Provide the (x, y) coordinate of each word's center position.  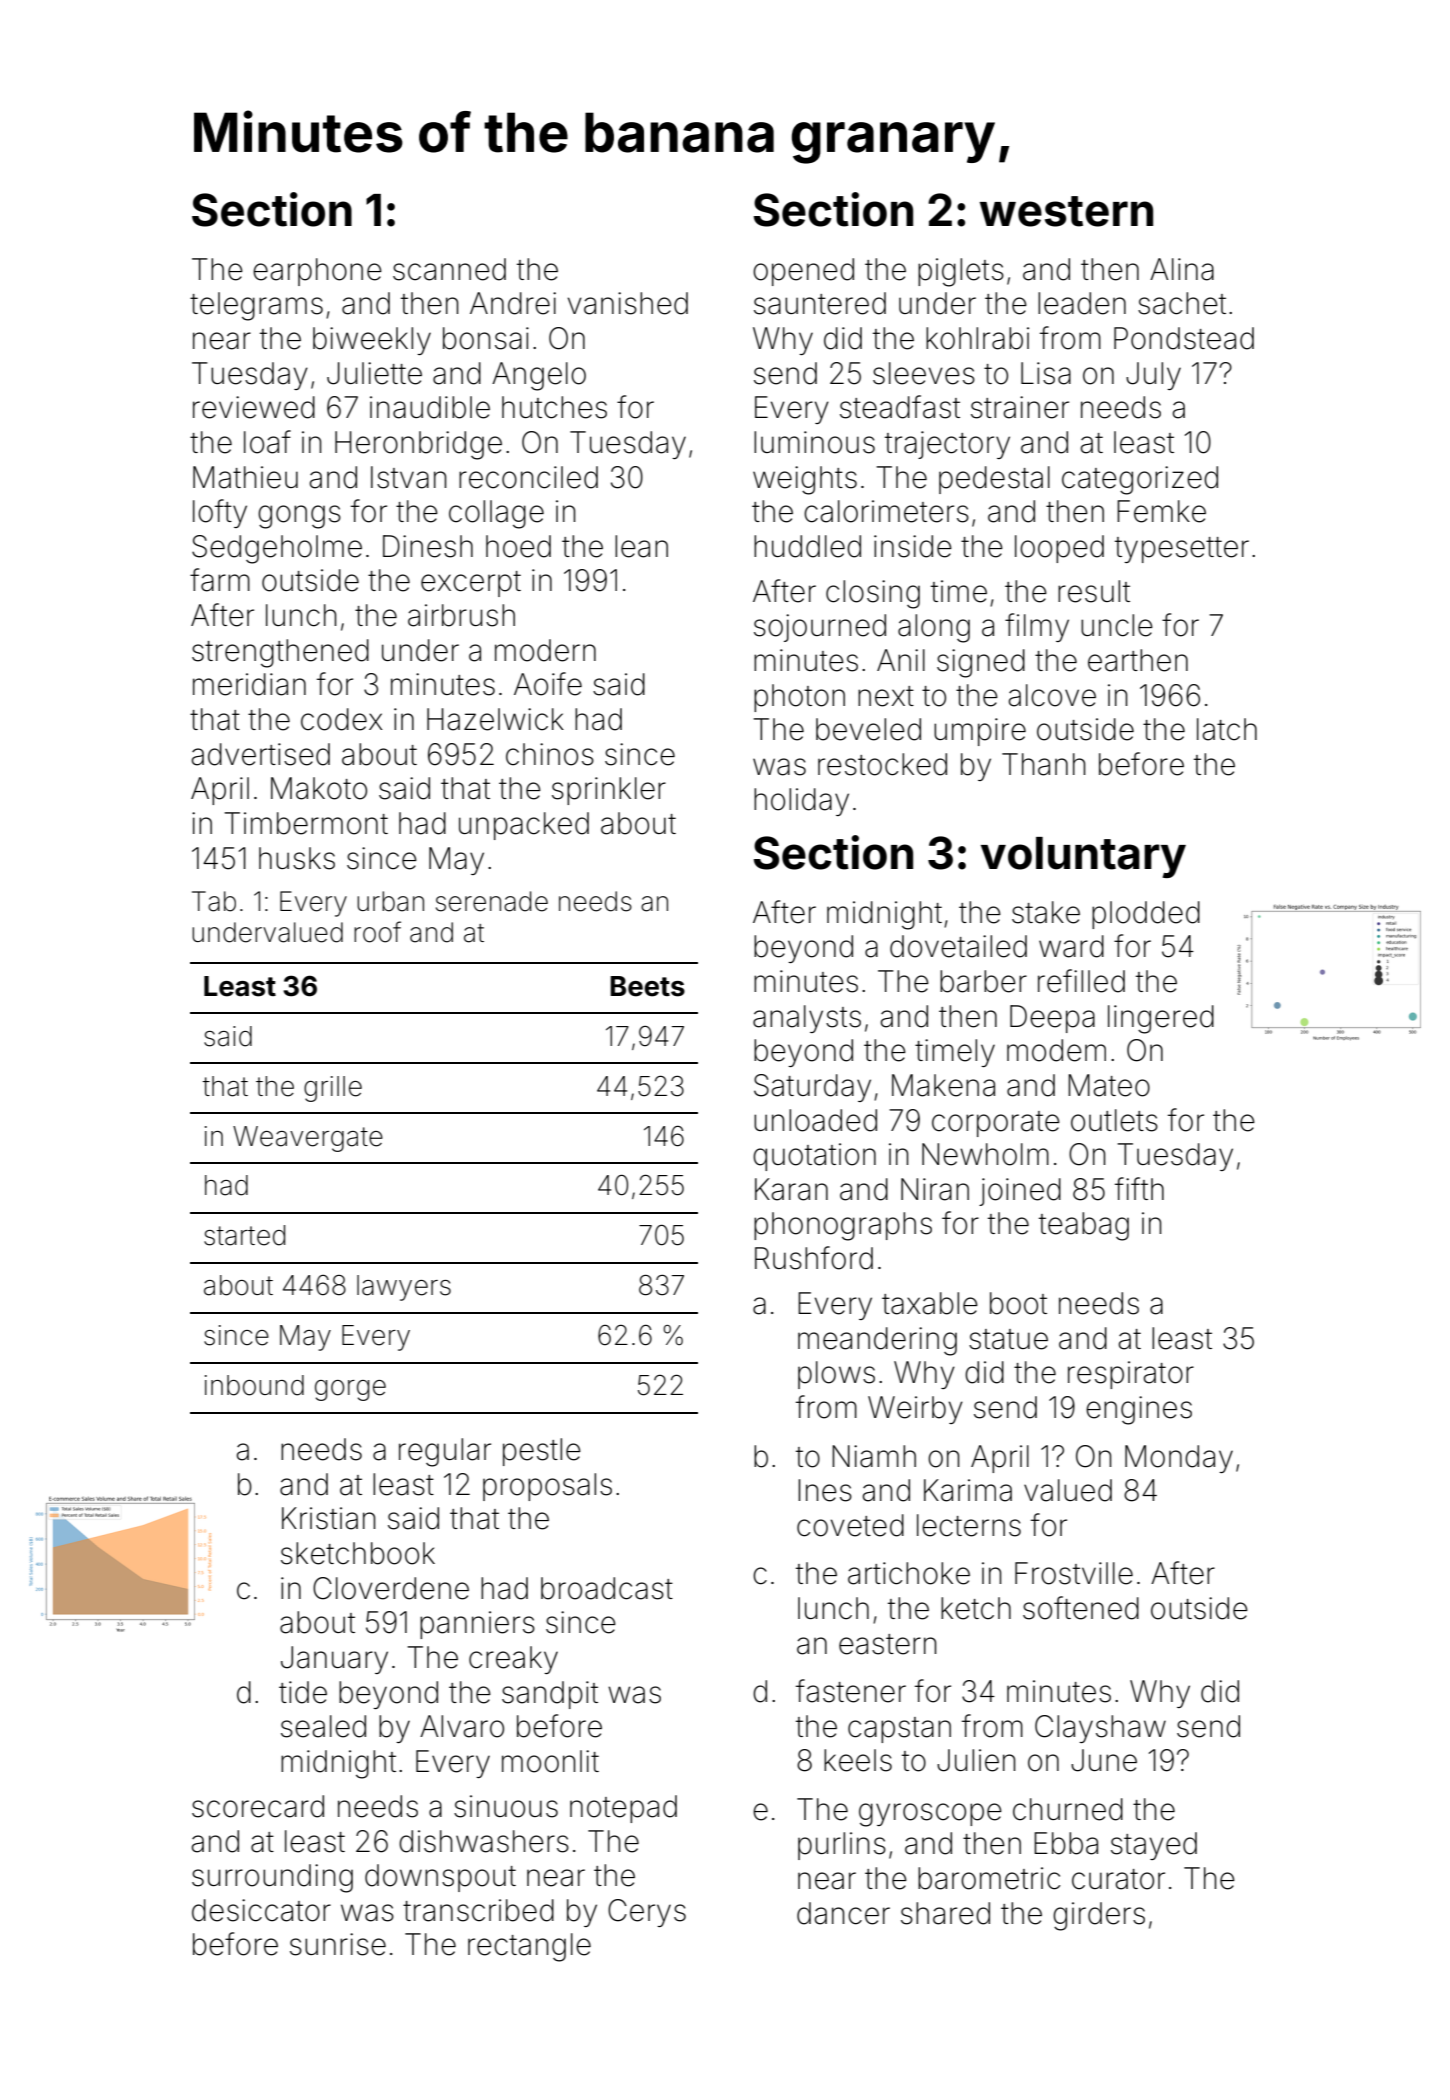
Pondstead (1184, 338)
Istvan (408, 477)
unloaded (815, 1120)
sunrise (338, 1944)
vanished (628, 303)
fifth (1139, 1188)
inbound (254, 1385)
